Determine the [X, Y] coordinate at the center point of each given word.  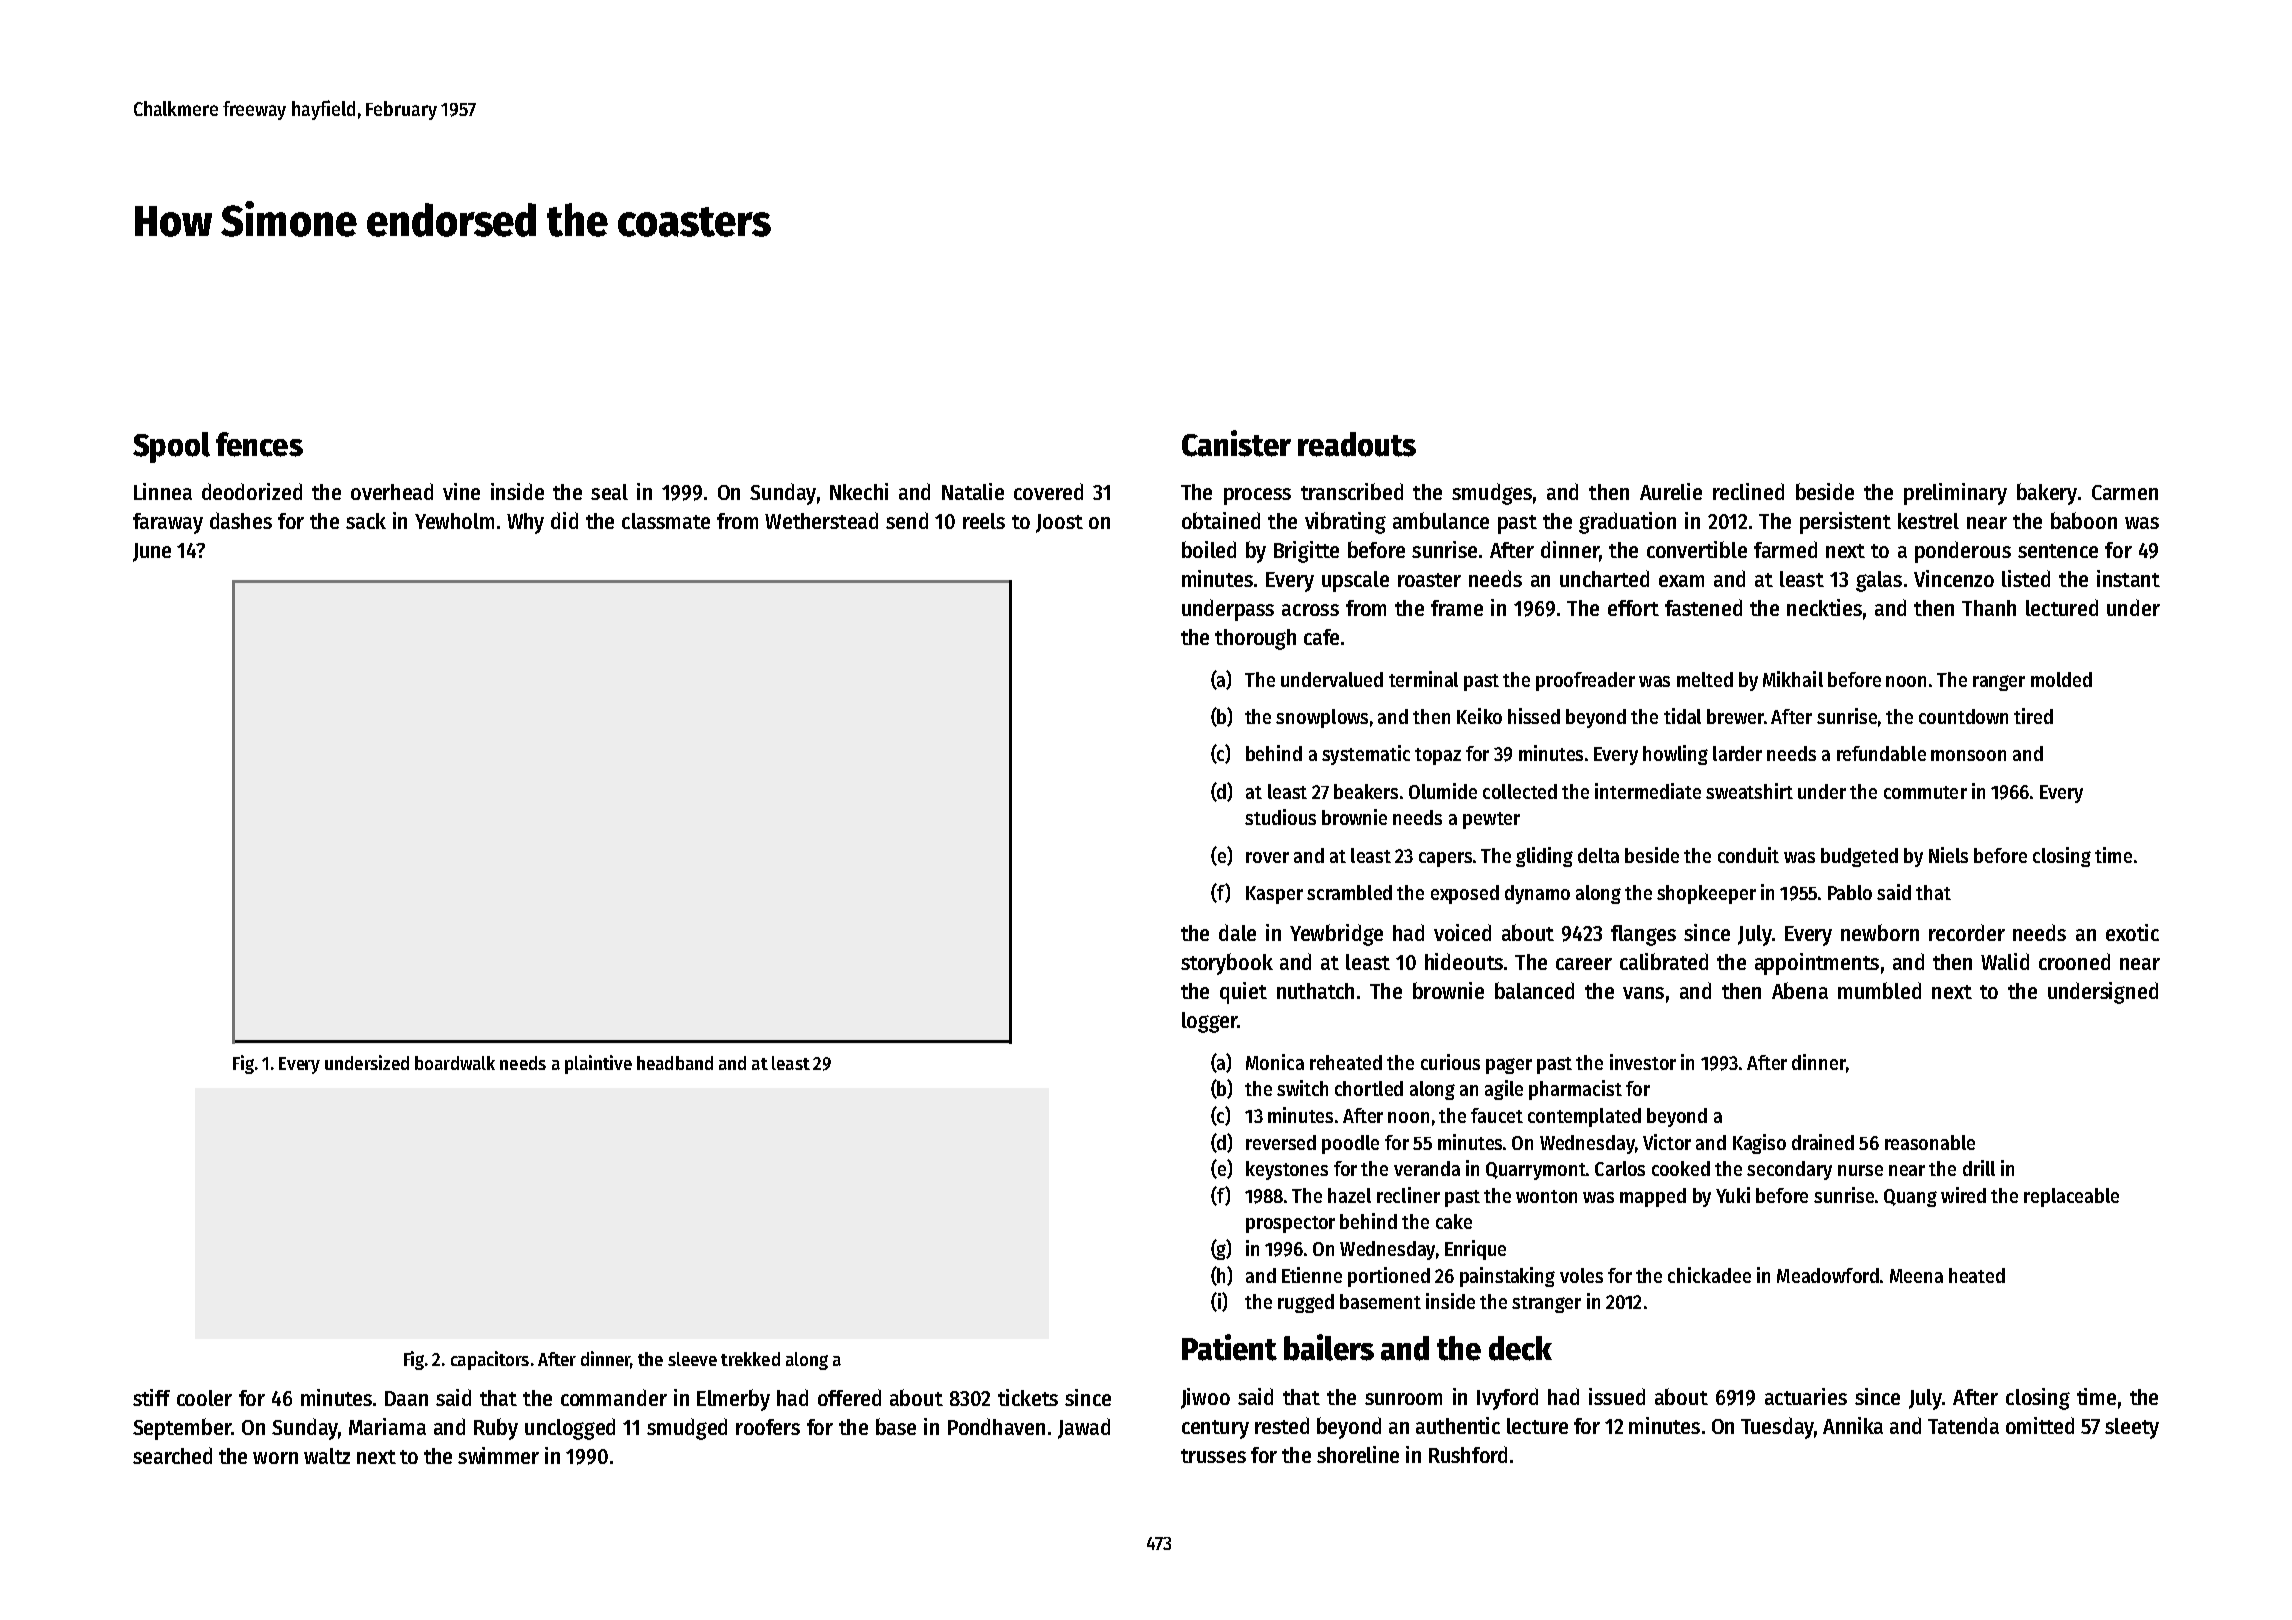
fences [259, 444]
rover [1267, 857]
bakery [2047, 494]
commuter [1925, 792]
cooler [204, 1398]
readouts [1357, 444]
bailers [1329, 1347]
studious [1280, 817]
